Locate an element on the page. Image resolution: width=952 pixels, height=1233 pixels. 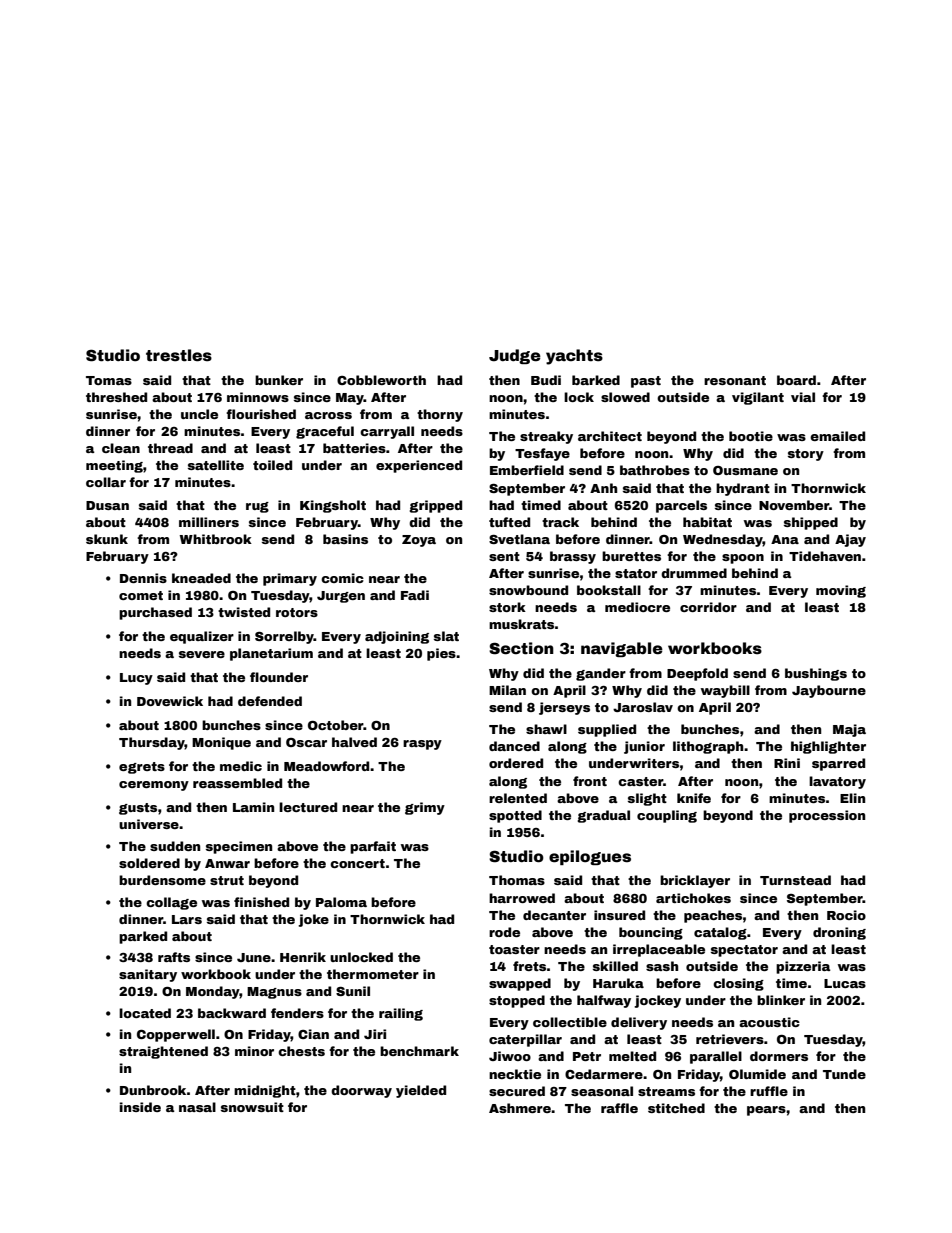
inside is located at coordinates (140, 1107).
